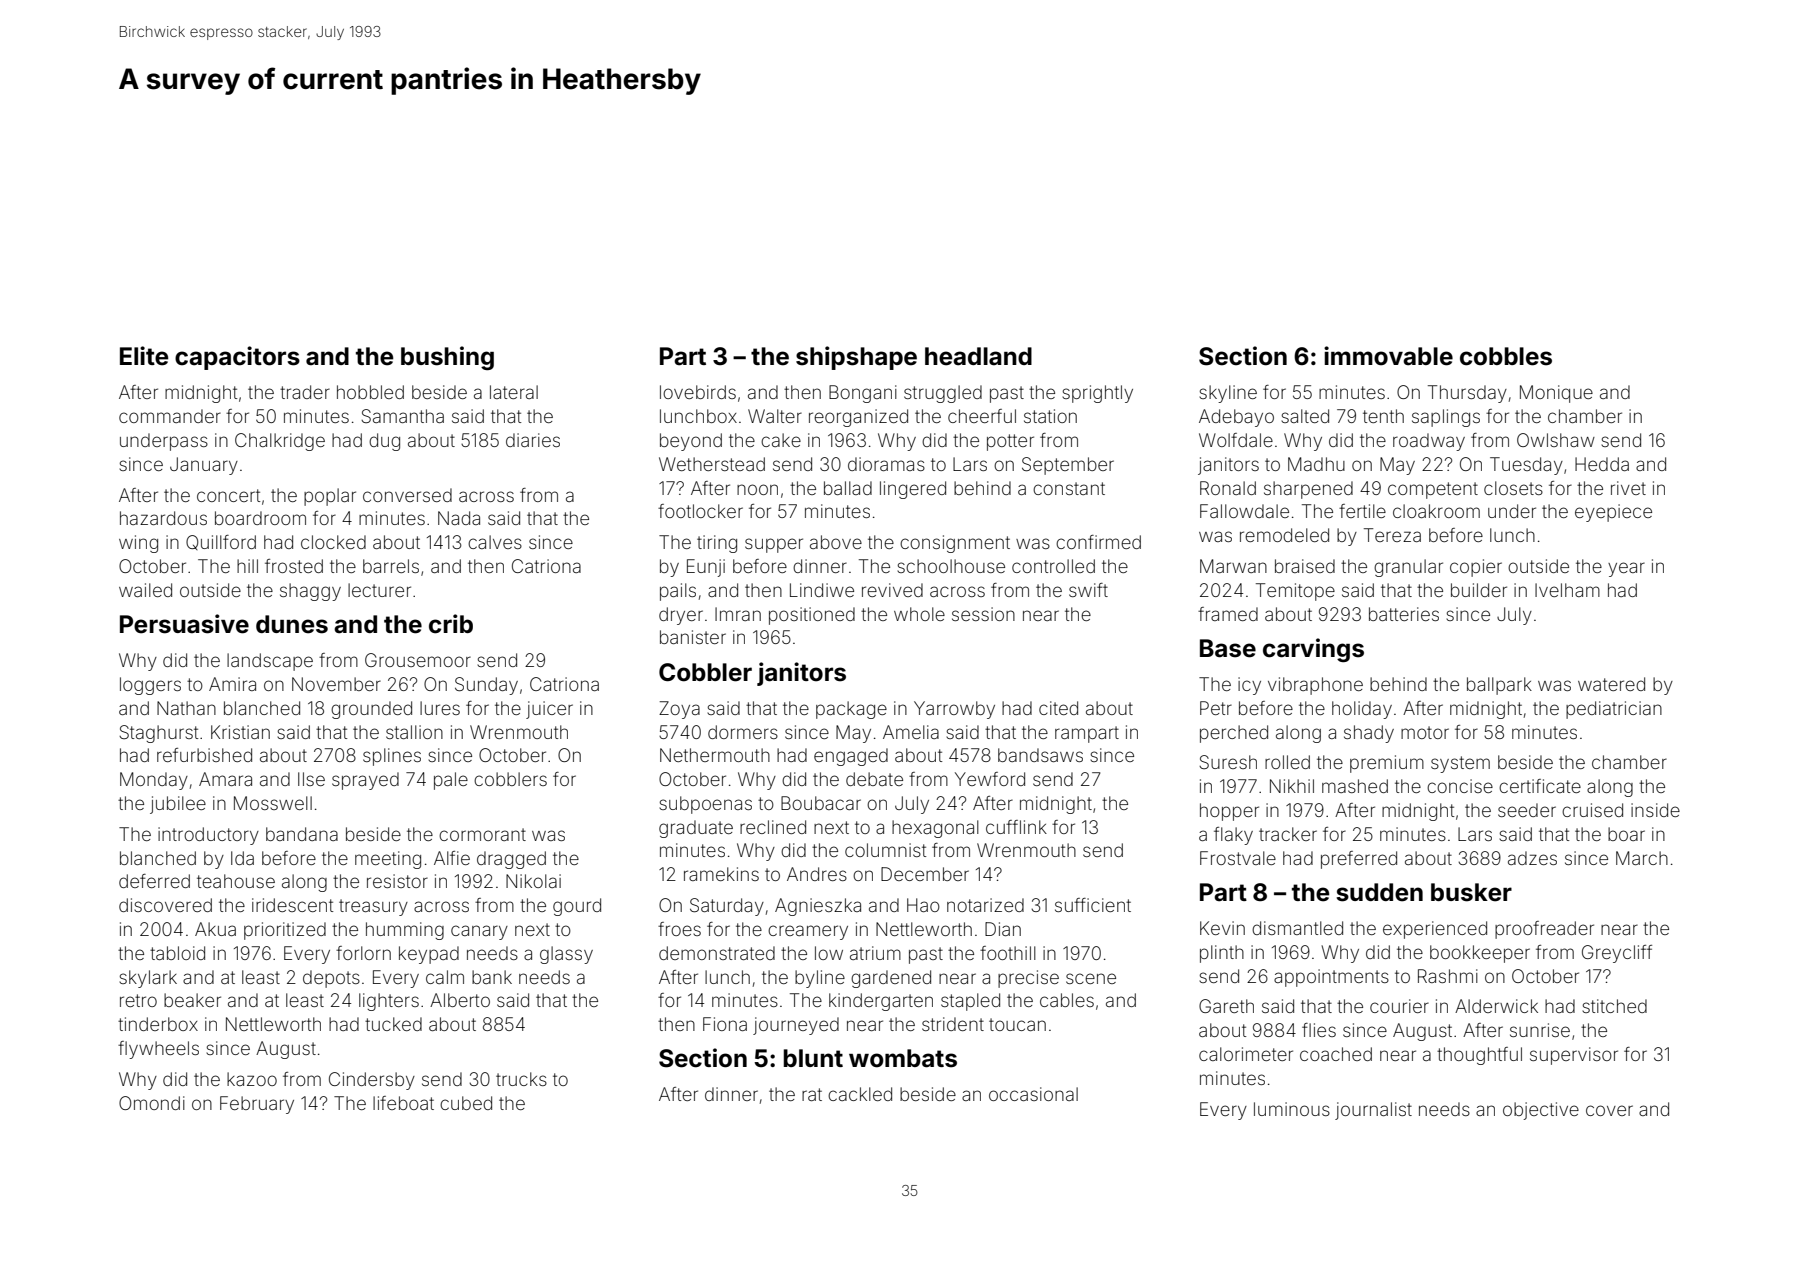 This screenshot has height=1274, width=1802. I want to click on cobbles, so click(1506, 356).
